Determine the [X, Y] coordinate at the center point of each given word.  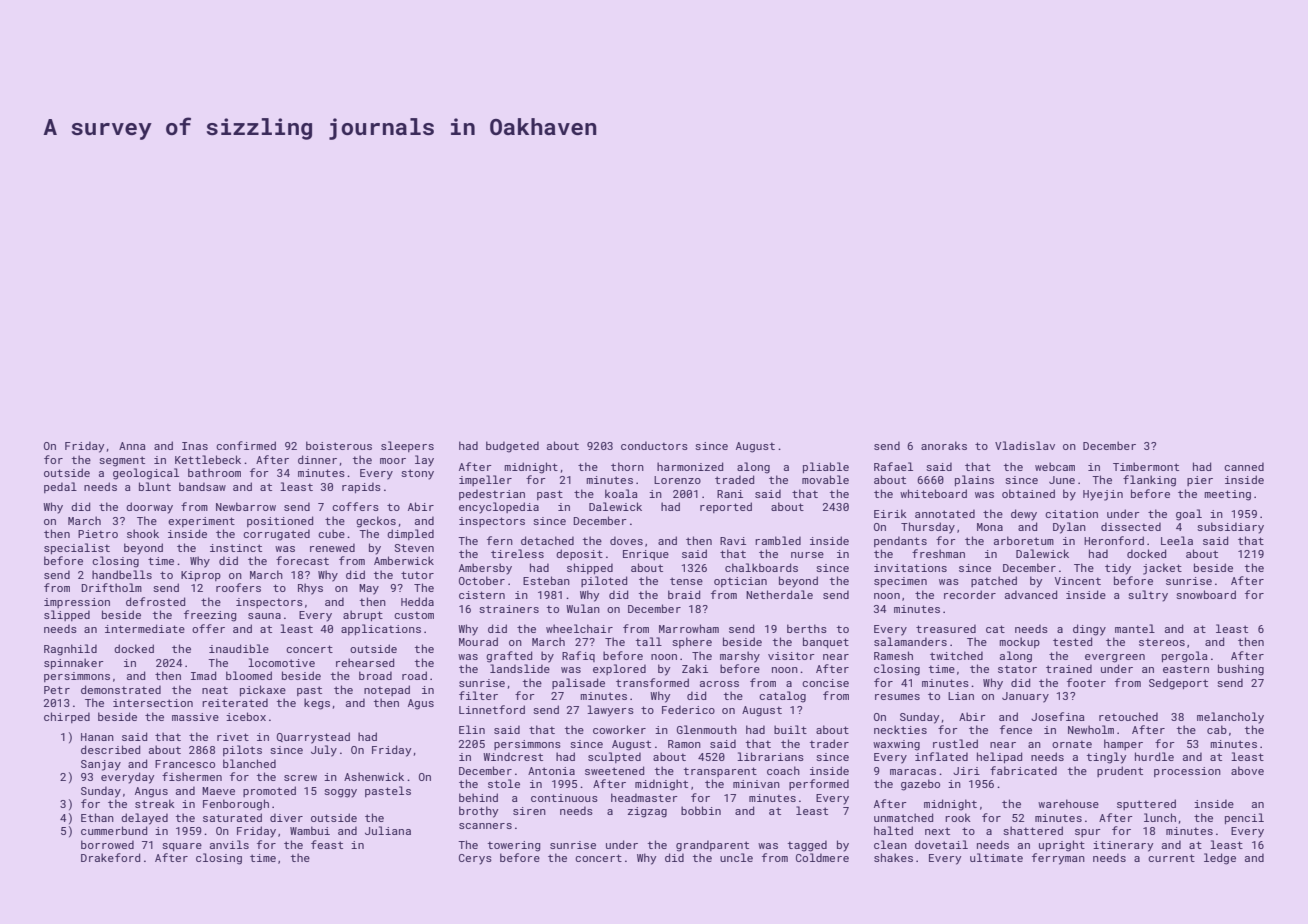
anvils [229, 844]
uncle [736, 857]
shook [143, 533]
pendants [900, 541]
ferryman [1058, 859]
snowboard [1206, 594]
